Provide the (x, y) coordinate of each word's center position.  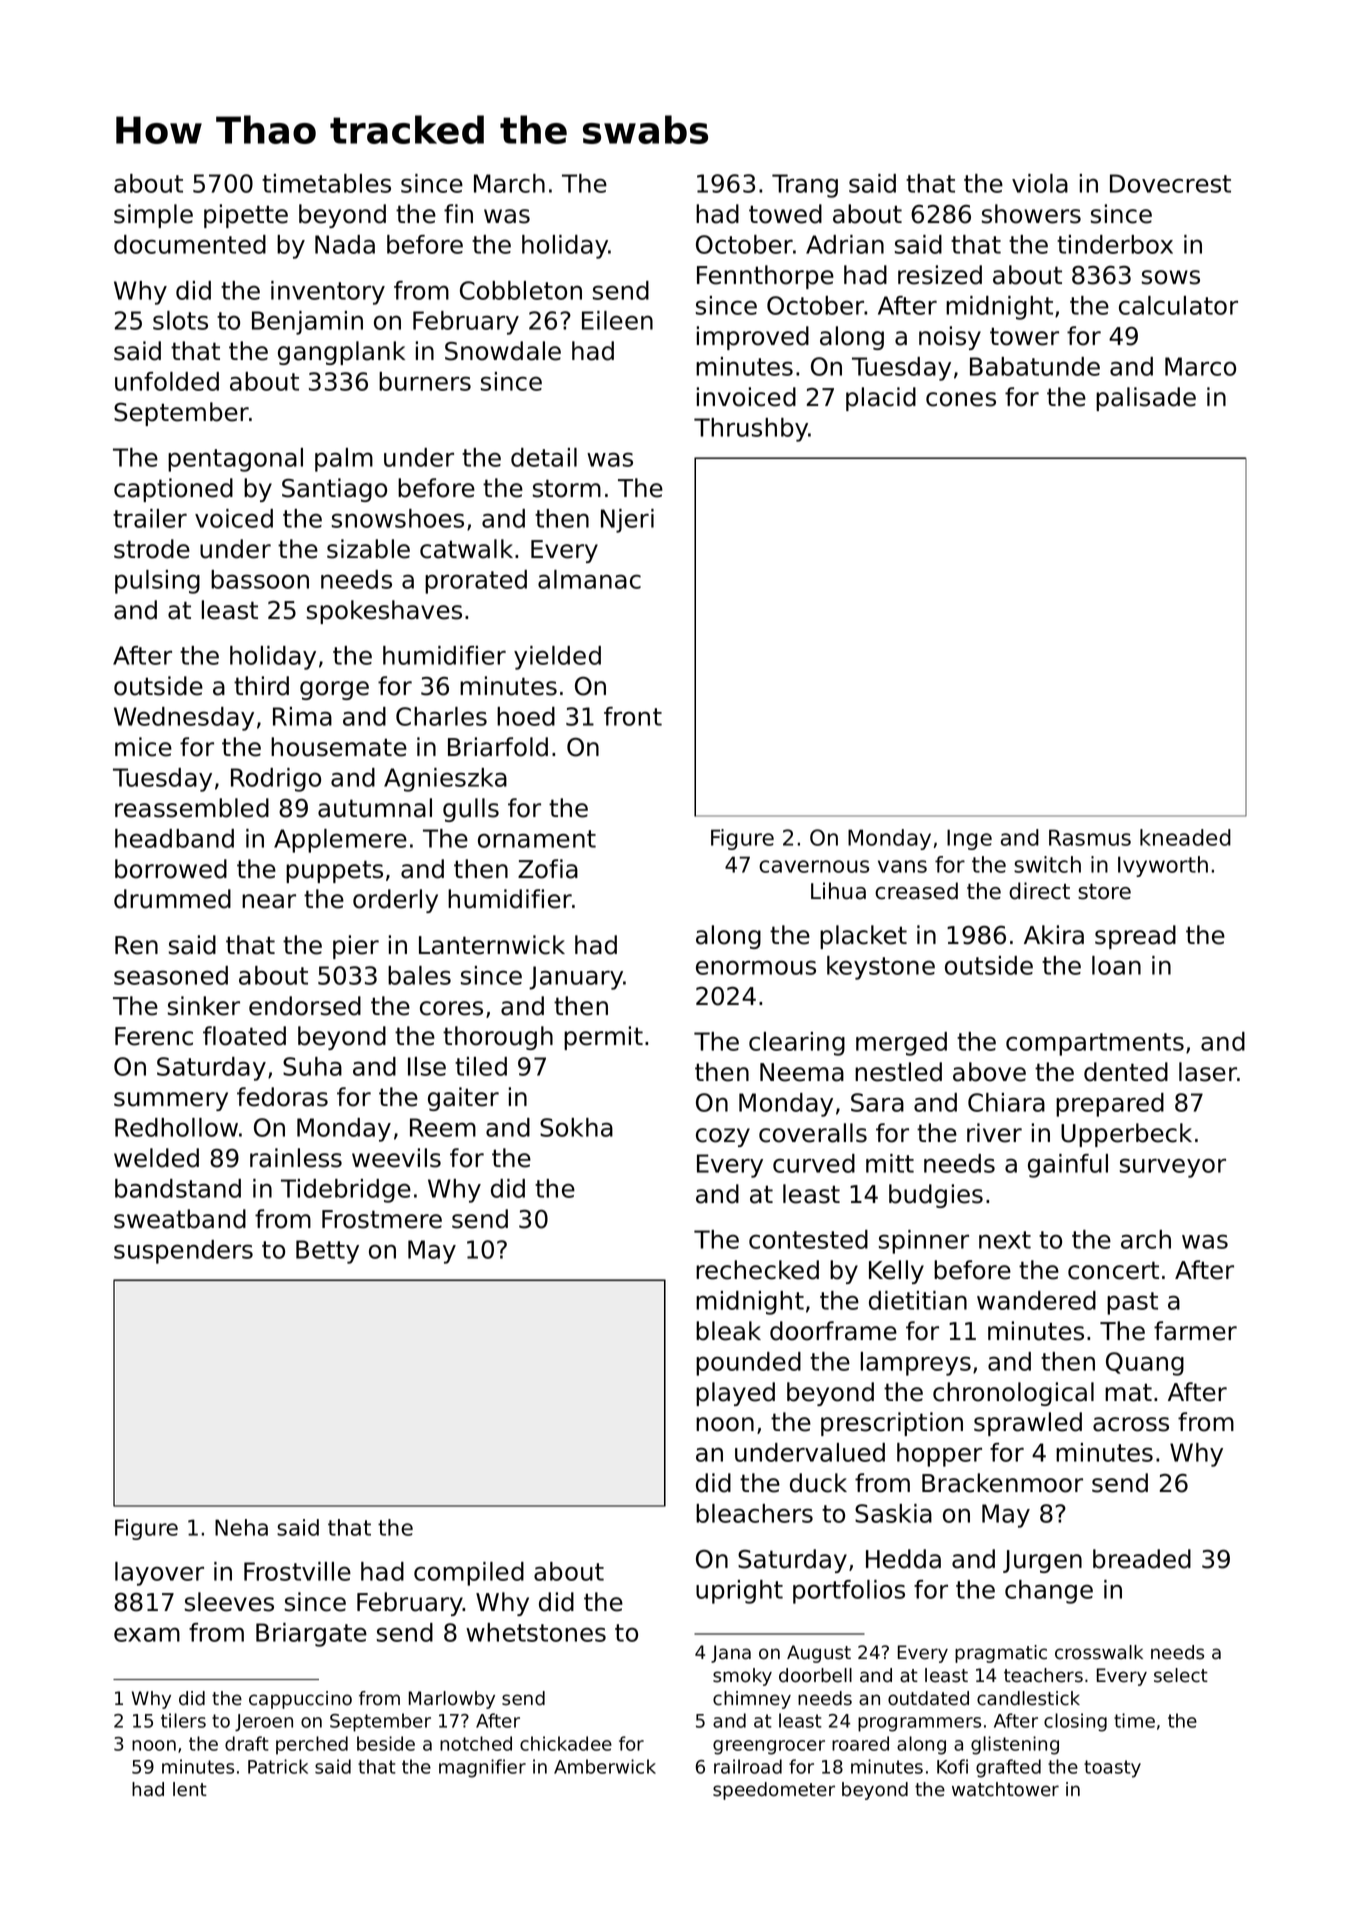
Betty (327, 1252)
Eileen (617, 320)
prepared (1110, 1105)
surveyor (1173, 1168)
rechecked (757, 1270)
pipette (246, 216)
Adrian (845, 244)
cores (451, 1008)
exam (147, 1634)
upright (739, 1592)
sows (1171, 277)
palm (344, 460)
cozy (723, 1137)
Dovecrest (1170, 183)
